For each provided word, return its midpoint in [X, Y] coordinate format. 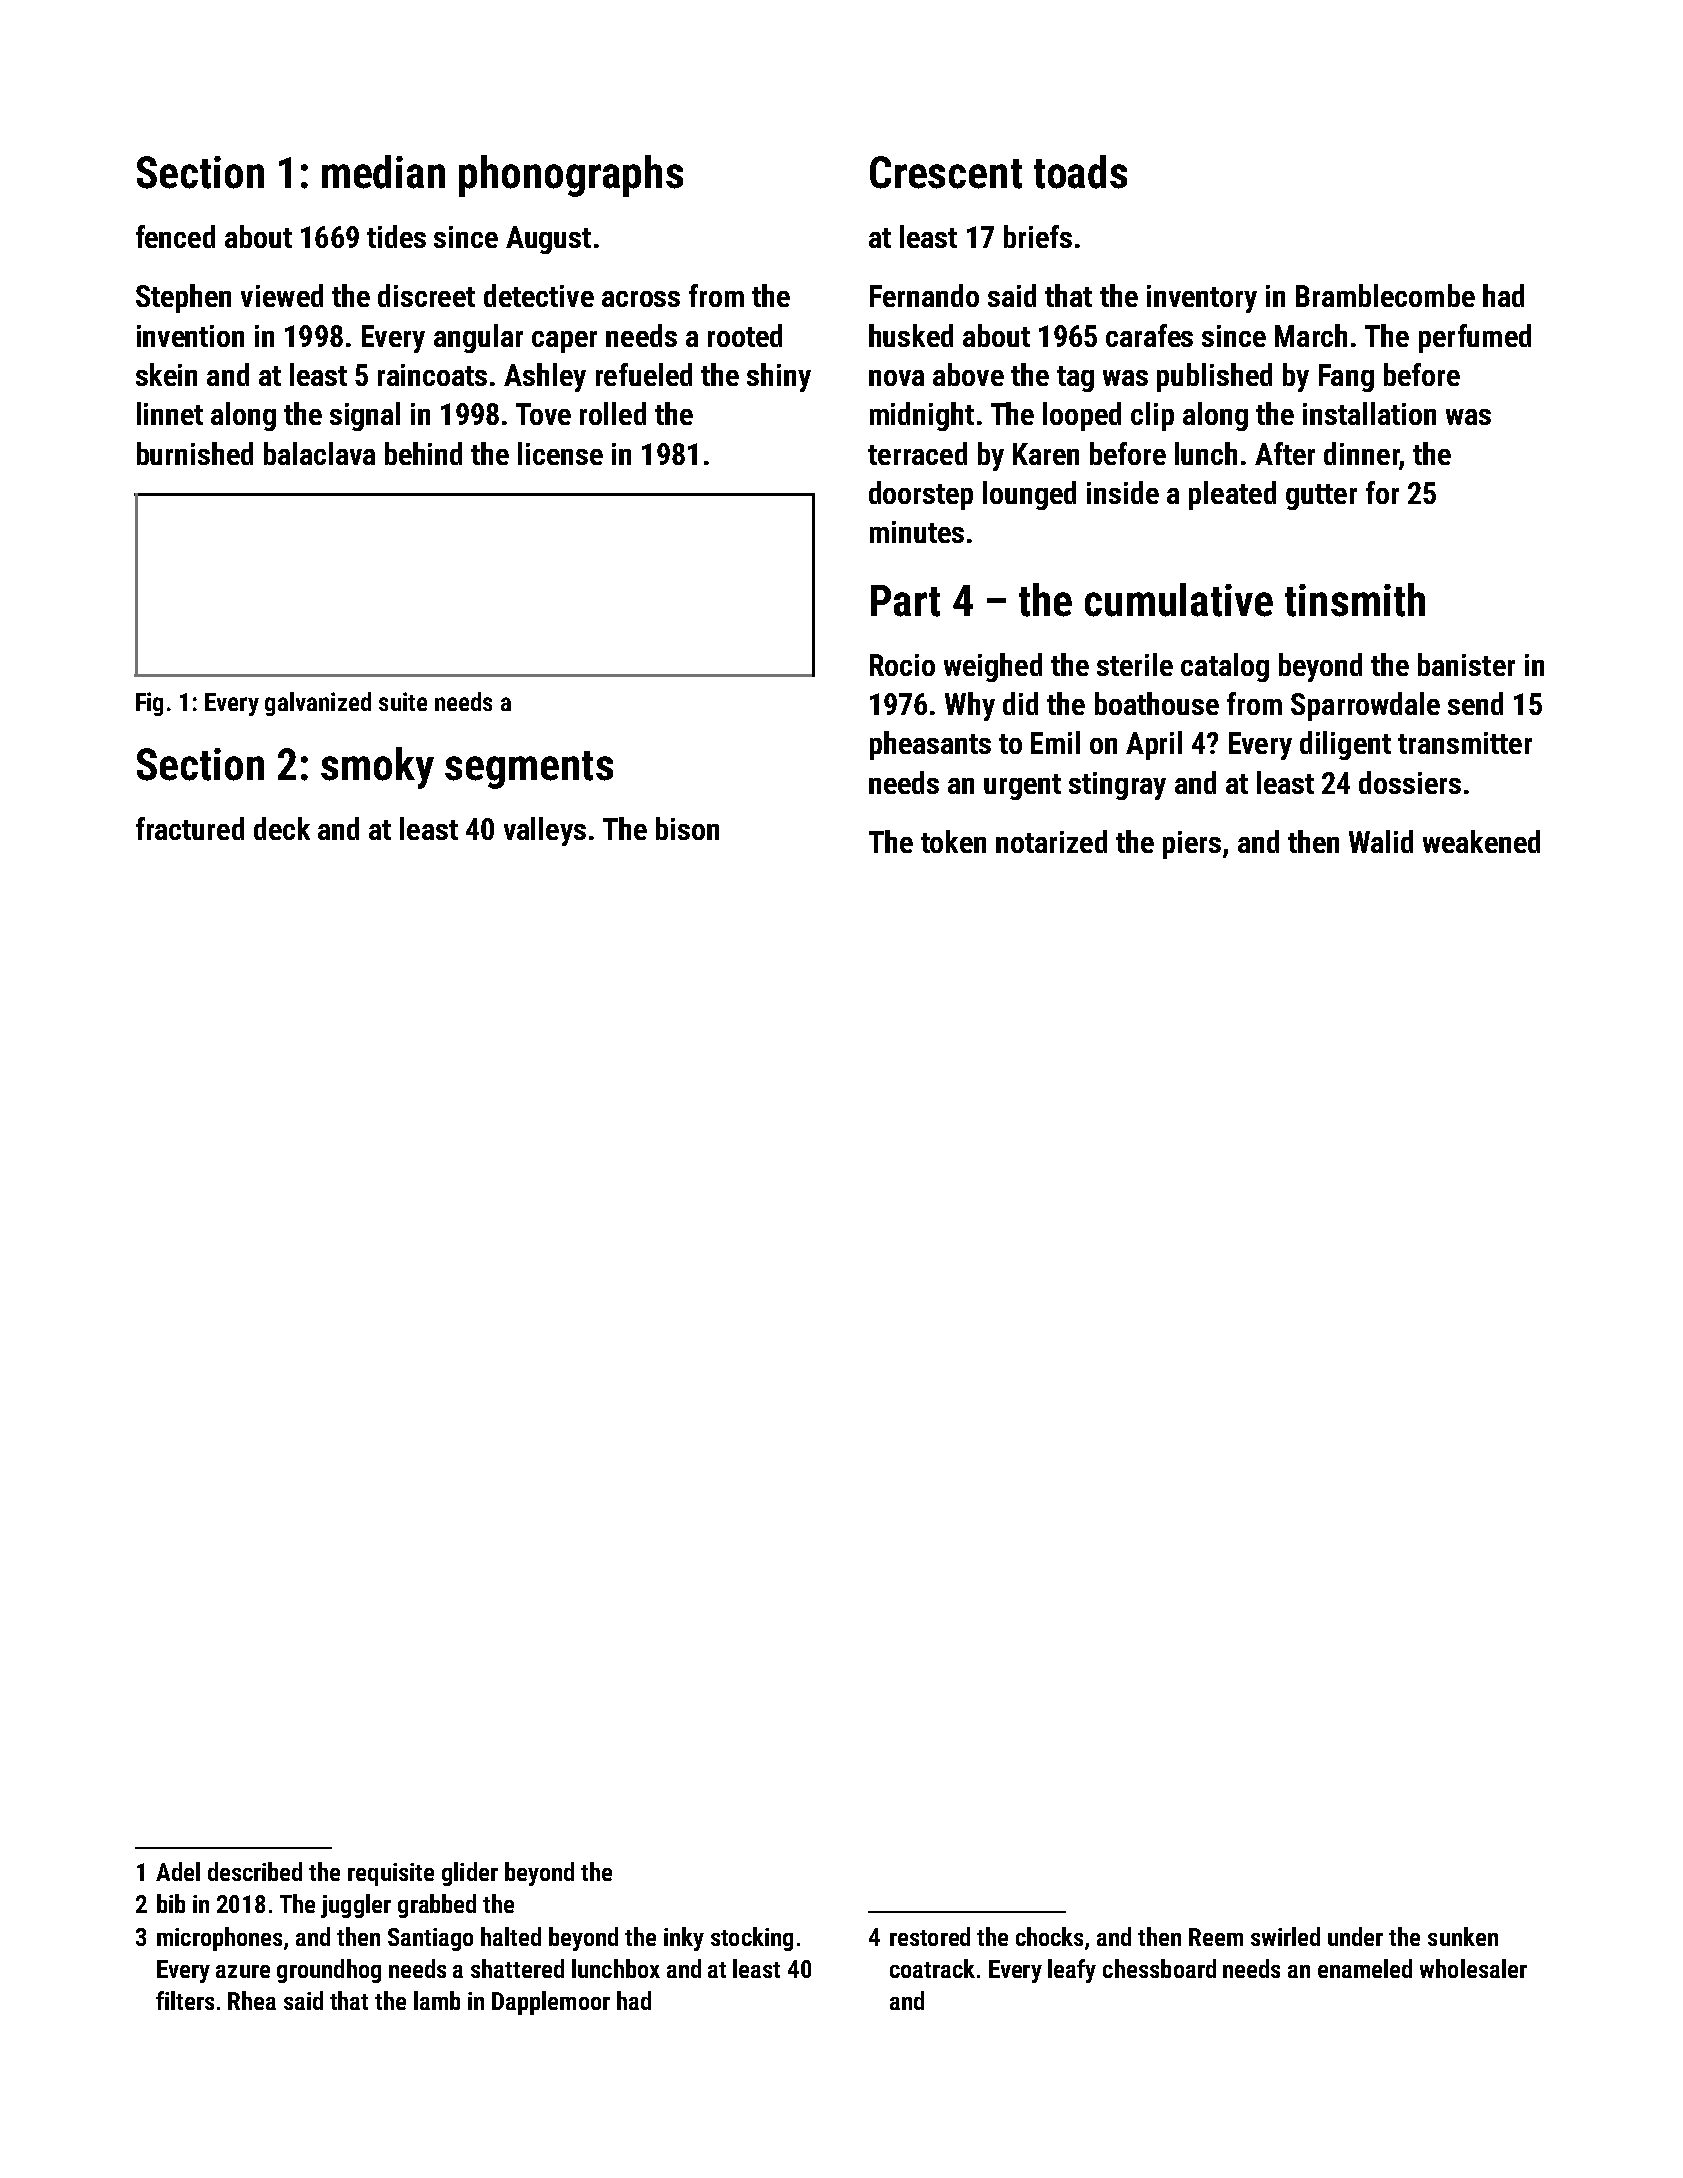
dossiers [1410, 782]
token [953, 841]
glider [470, 1874]
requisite [391, 1874]
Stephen [183, 298]
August [548, 240]
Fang [1346, 378]
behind [423, 453]
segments [529, 770]
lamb [437, 2000]
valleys [545, 831]
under [1355, 1936]
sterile [1135, 664]
